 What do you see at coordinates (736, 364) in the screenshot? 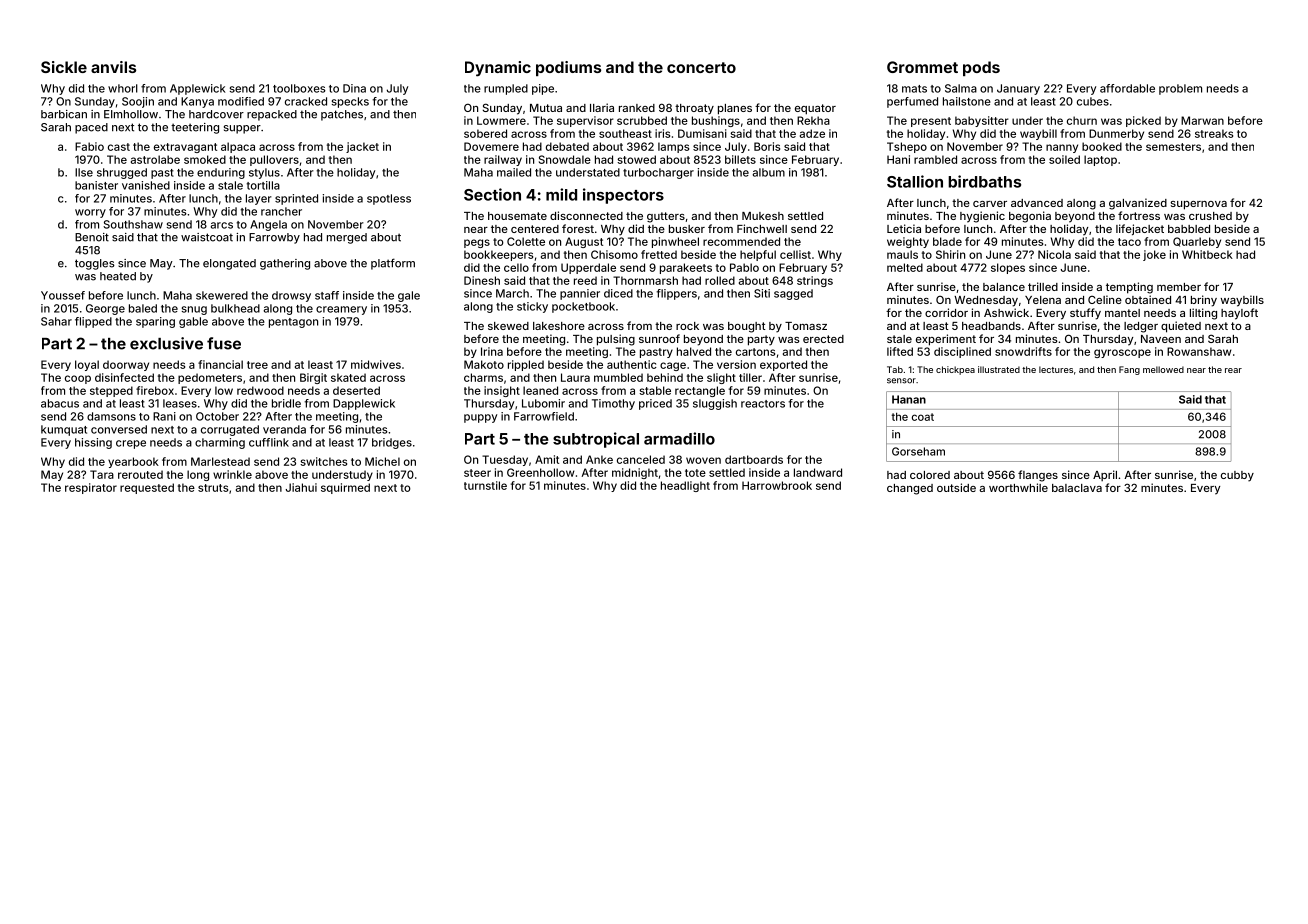
I see `version` at bounding box center [736, 364].
